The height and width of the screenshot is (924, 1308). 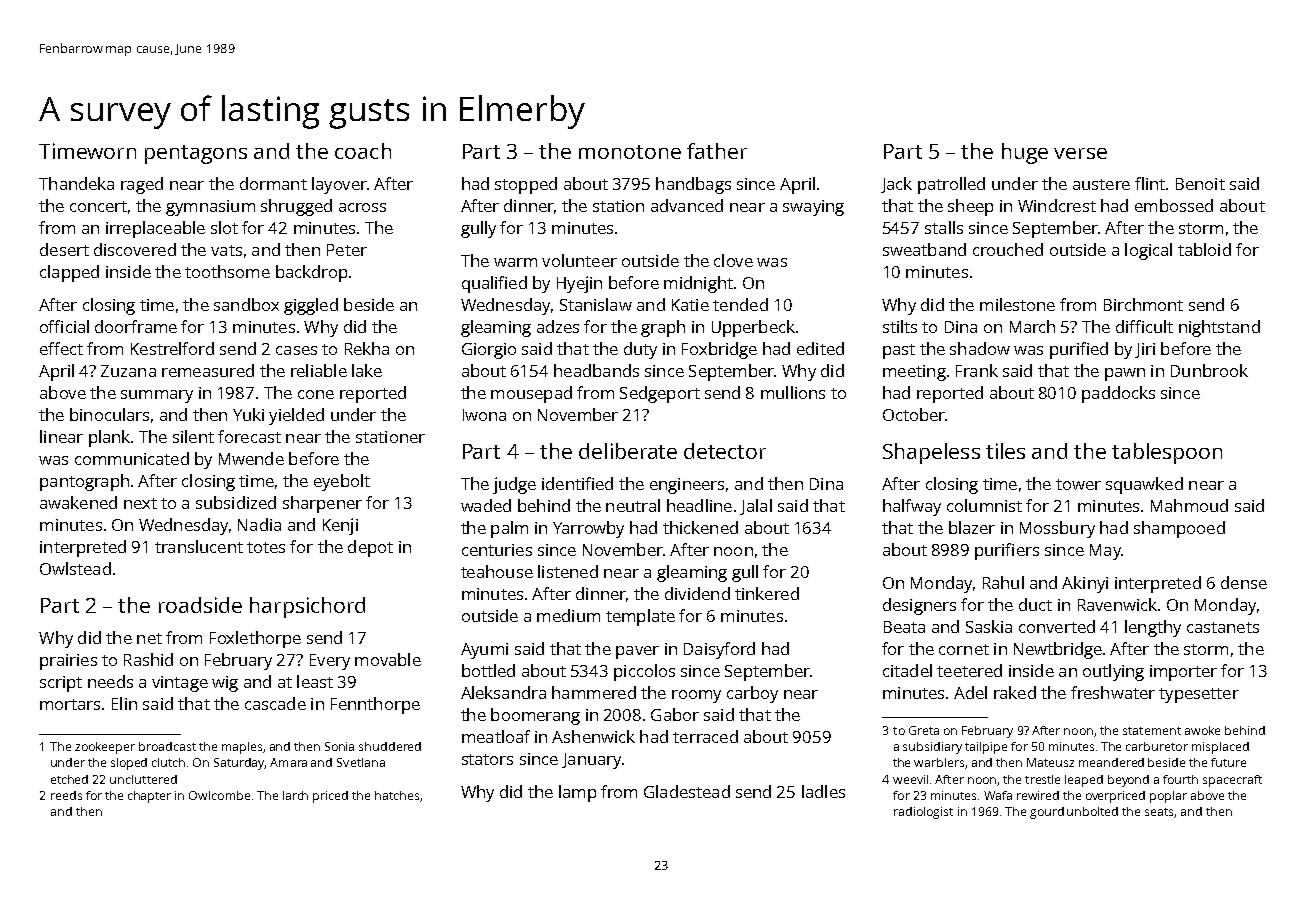 I want to click on October, so click(x=914, y=414).
